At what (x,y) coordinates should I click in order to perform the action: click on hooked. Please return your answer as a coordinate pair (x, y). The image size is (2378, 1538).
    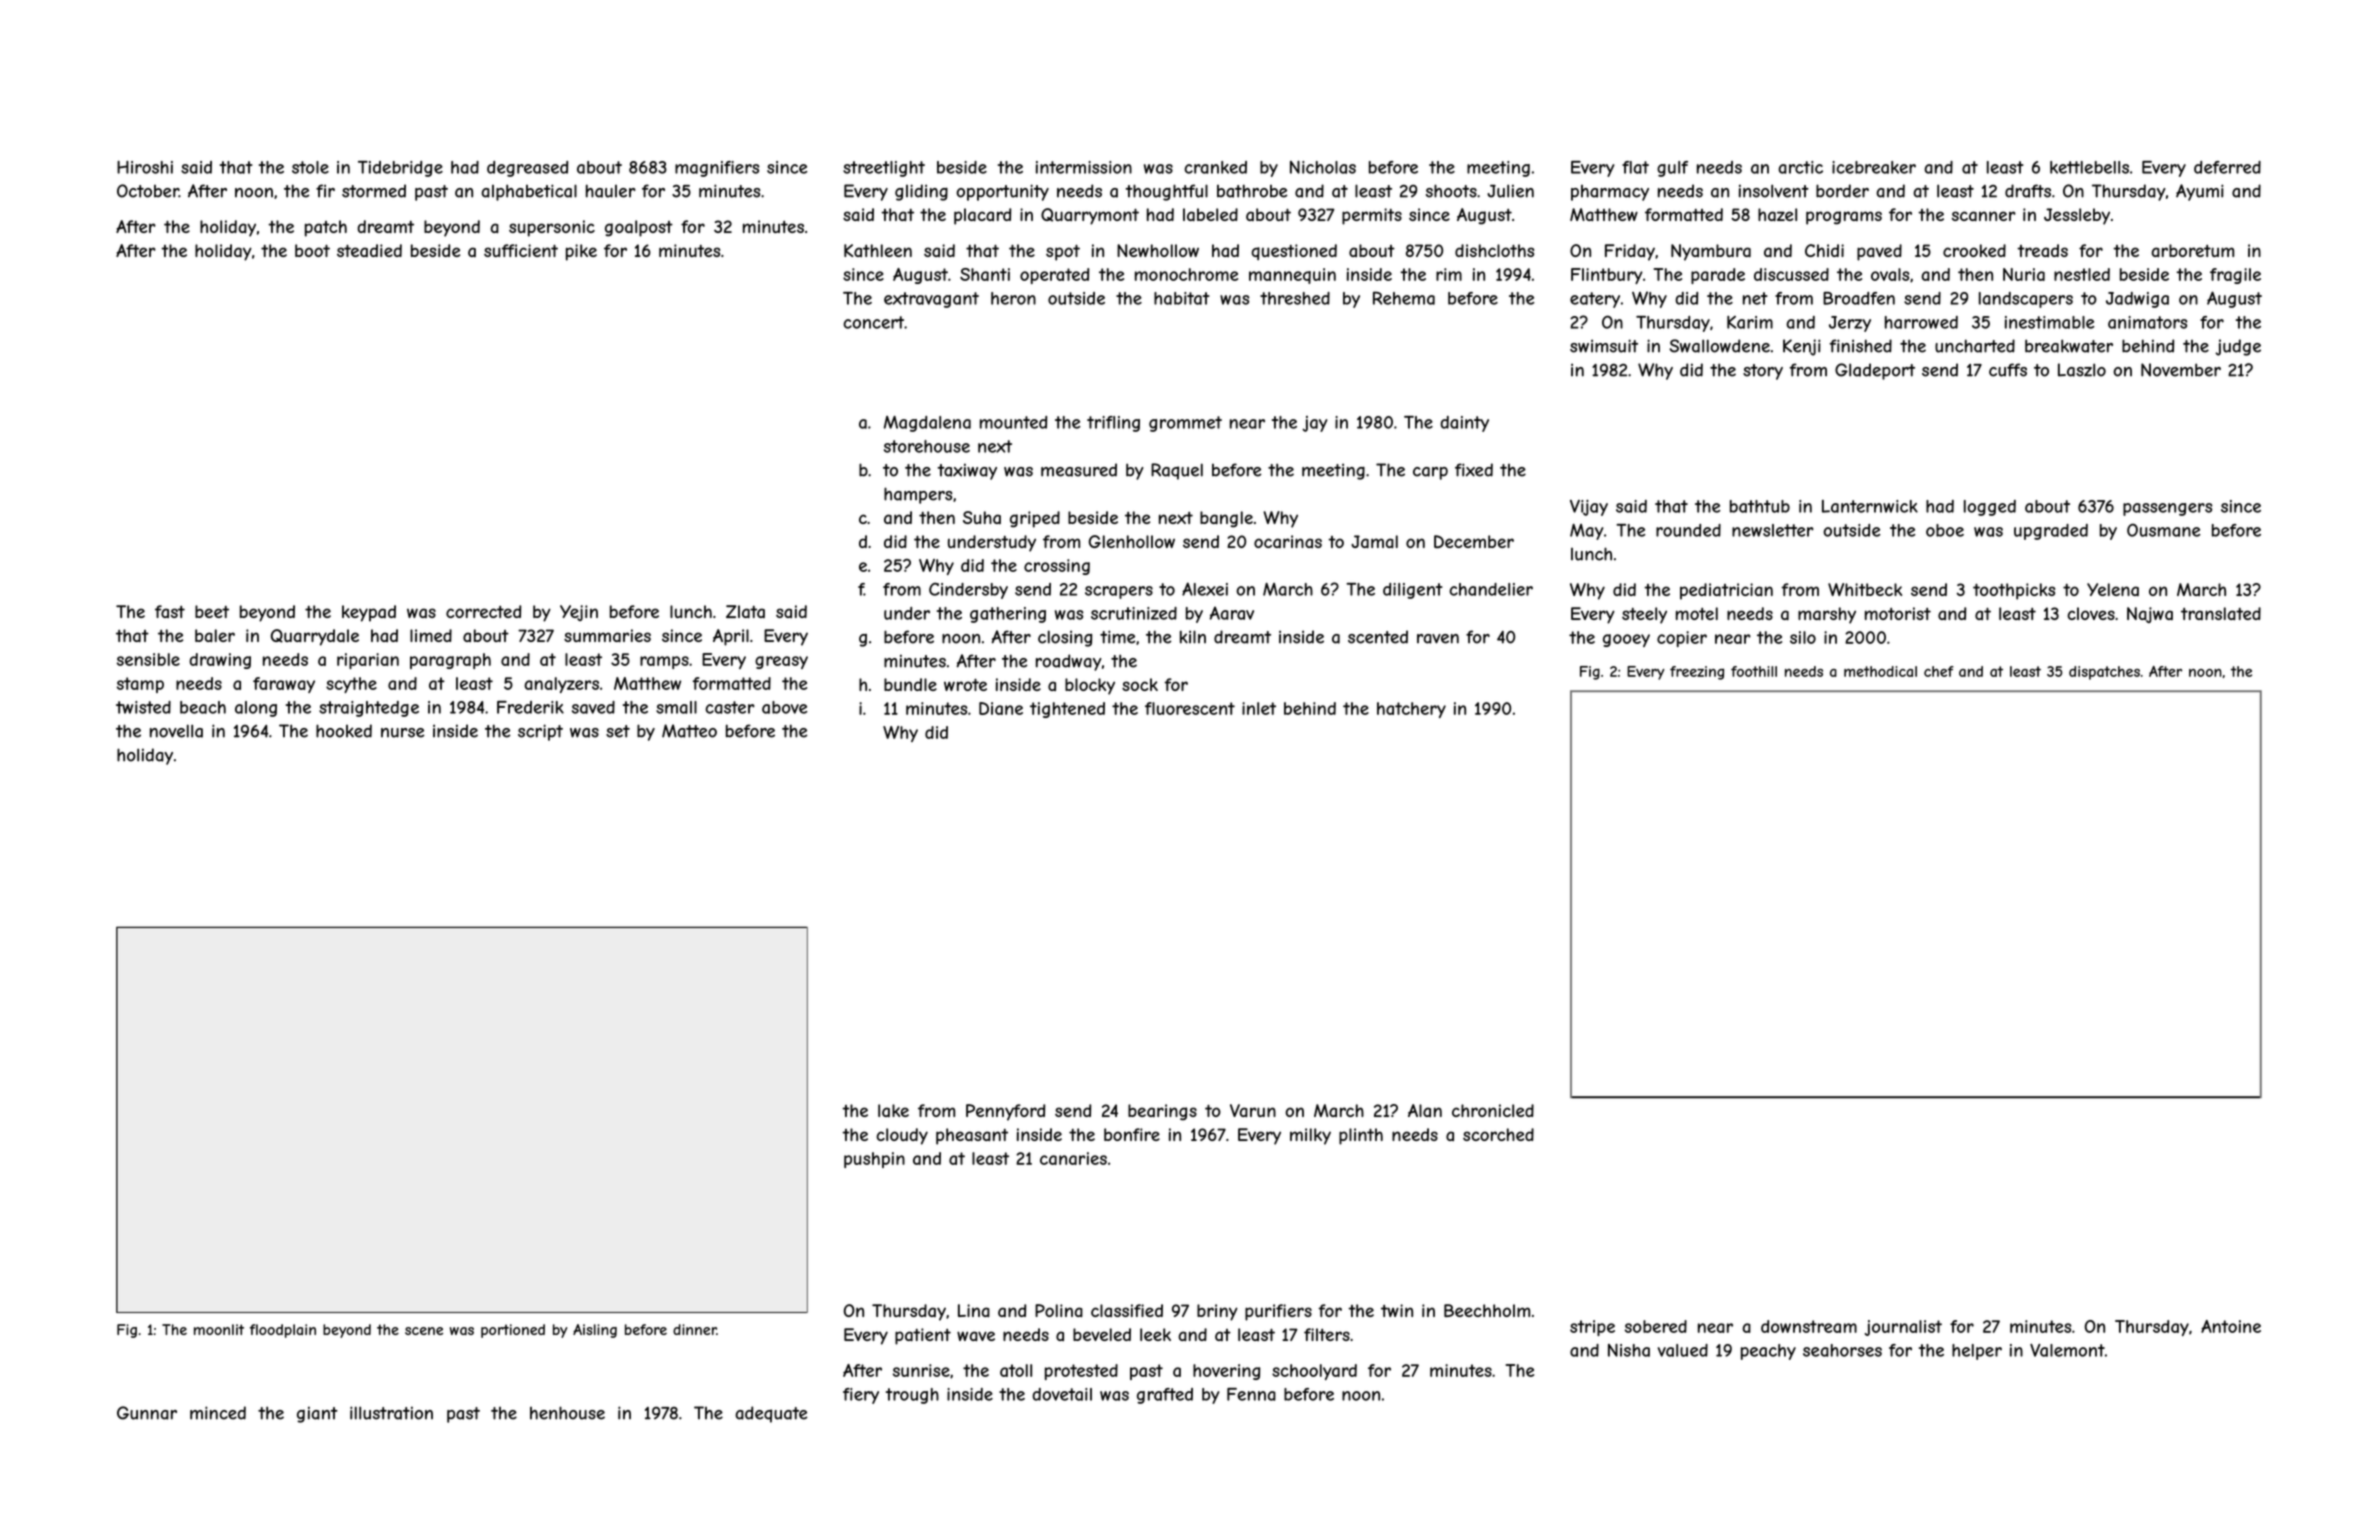
    Looking at the image, I should click on (344, 731).
